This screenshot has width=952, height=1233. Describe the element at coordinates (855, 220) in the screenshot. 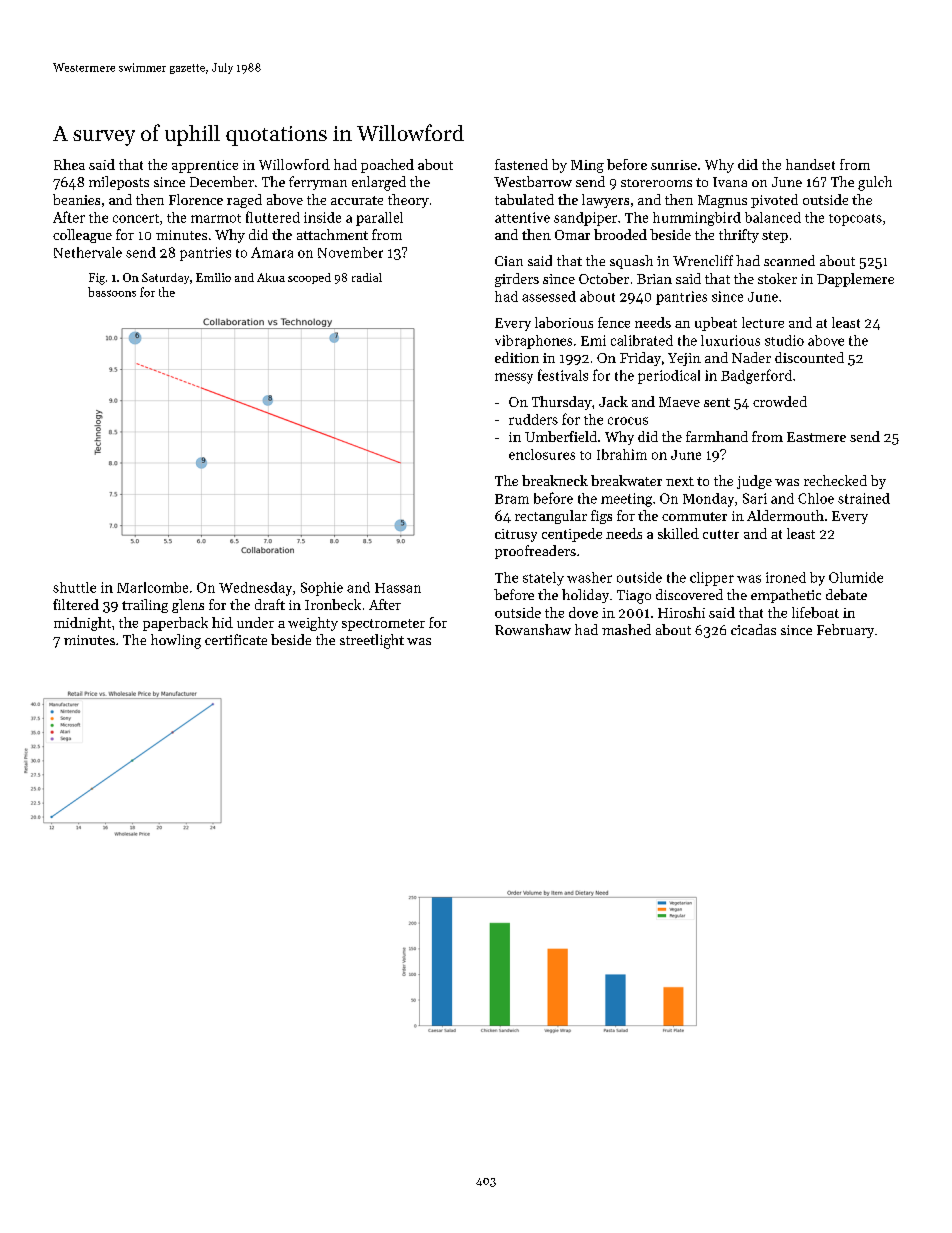

I see `topcoats` at that location.
